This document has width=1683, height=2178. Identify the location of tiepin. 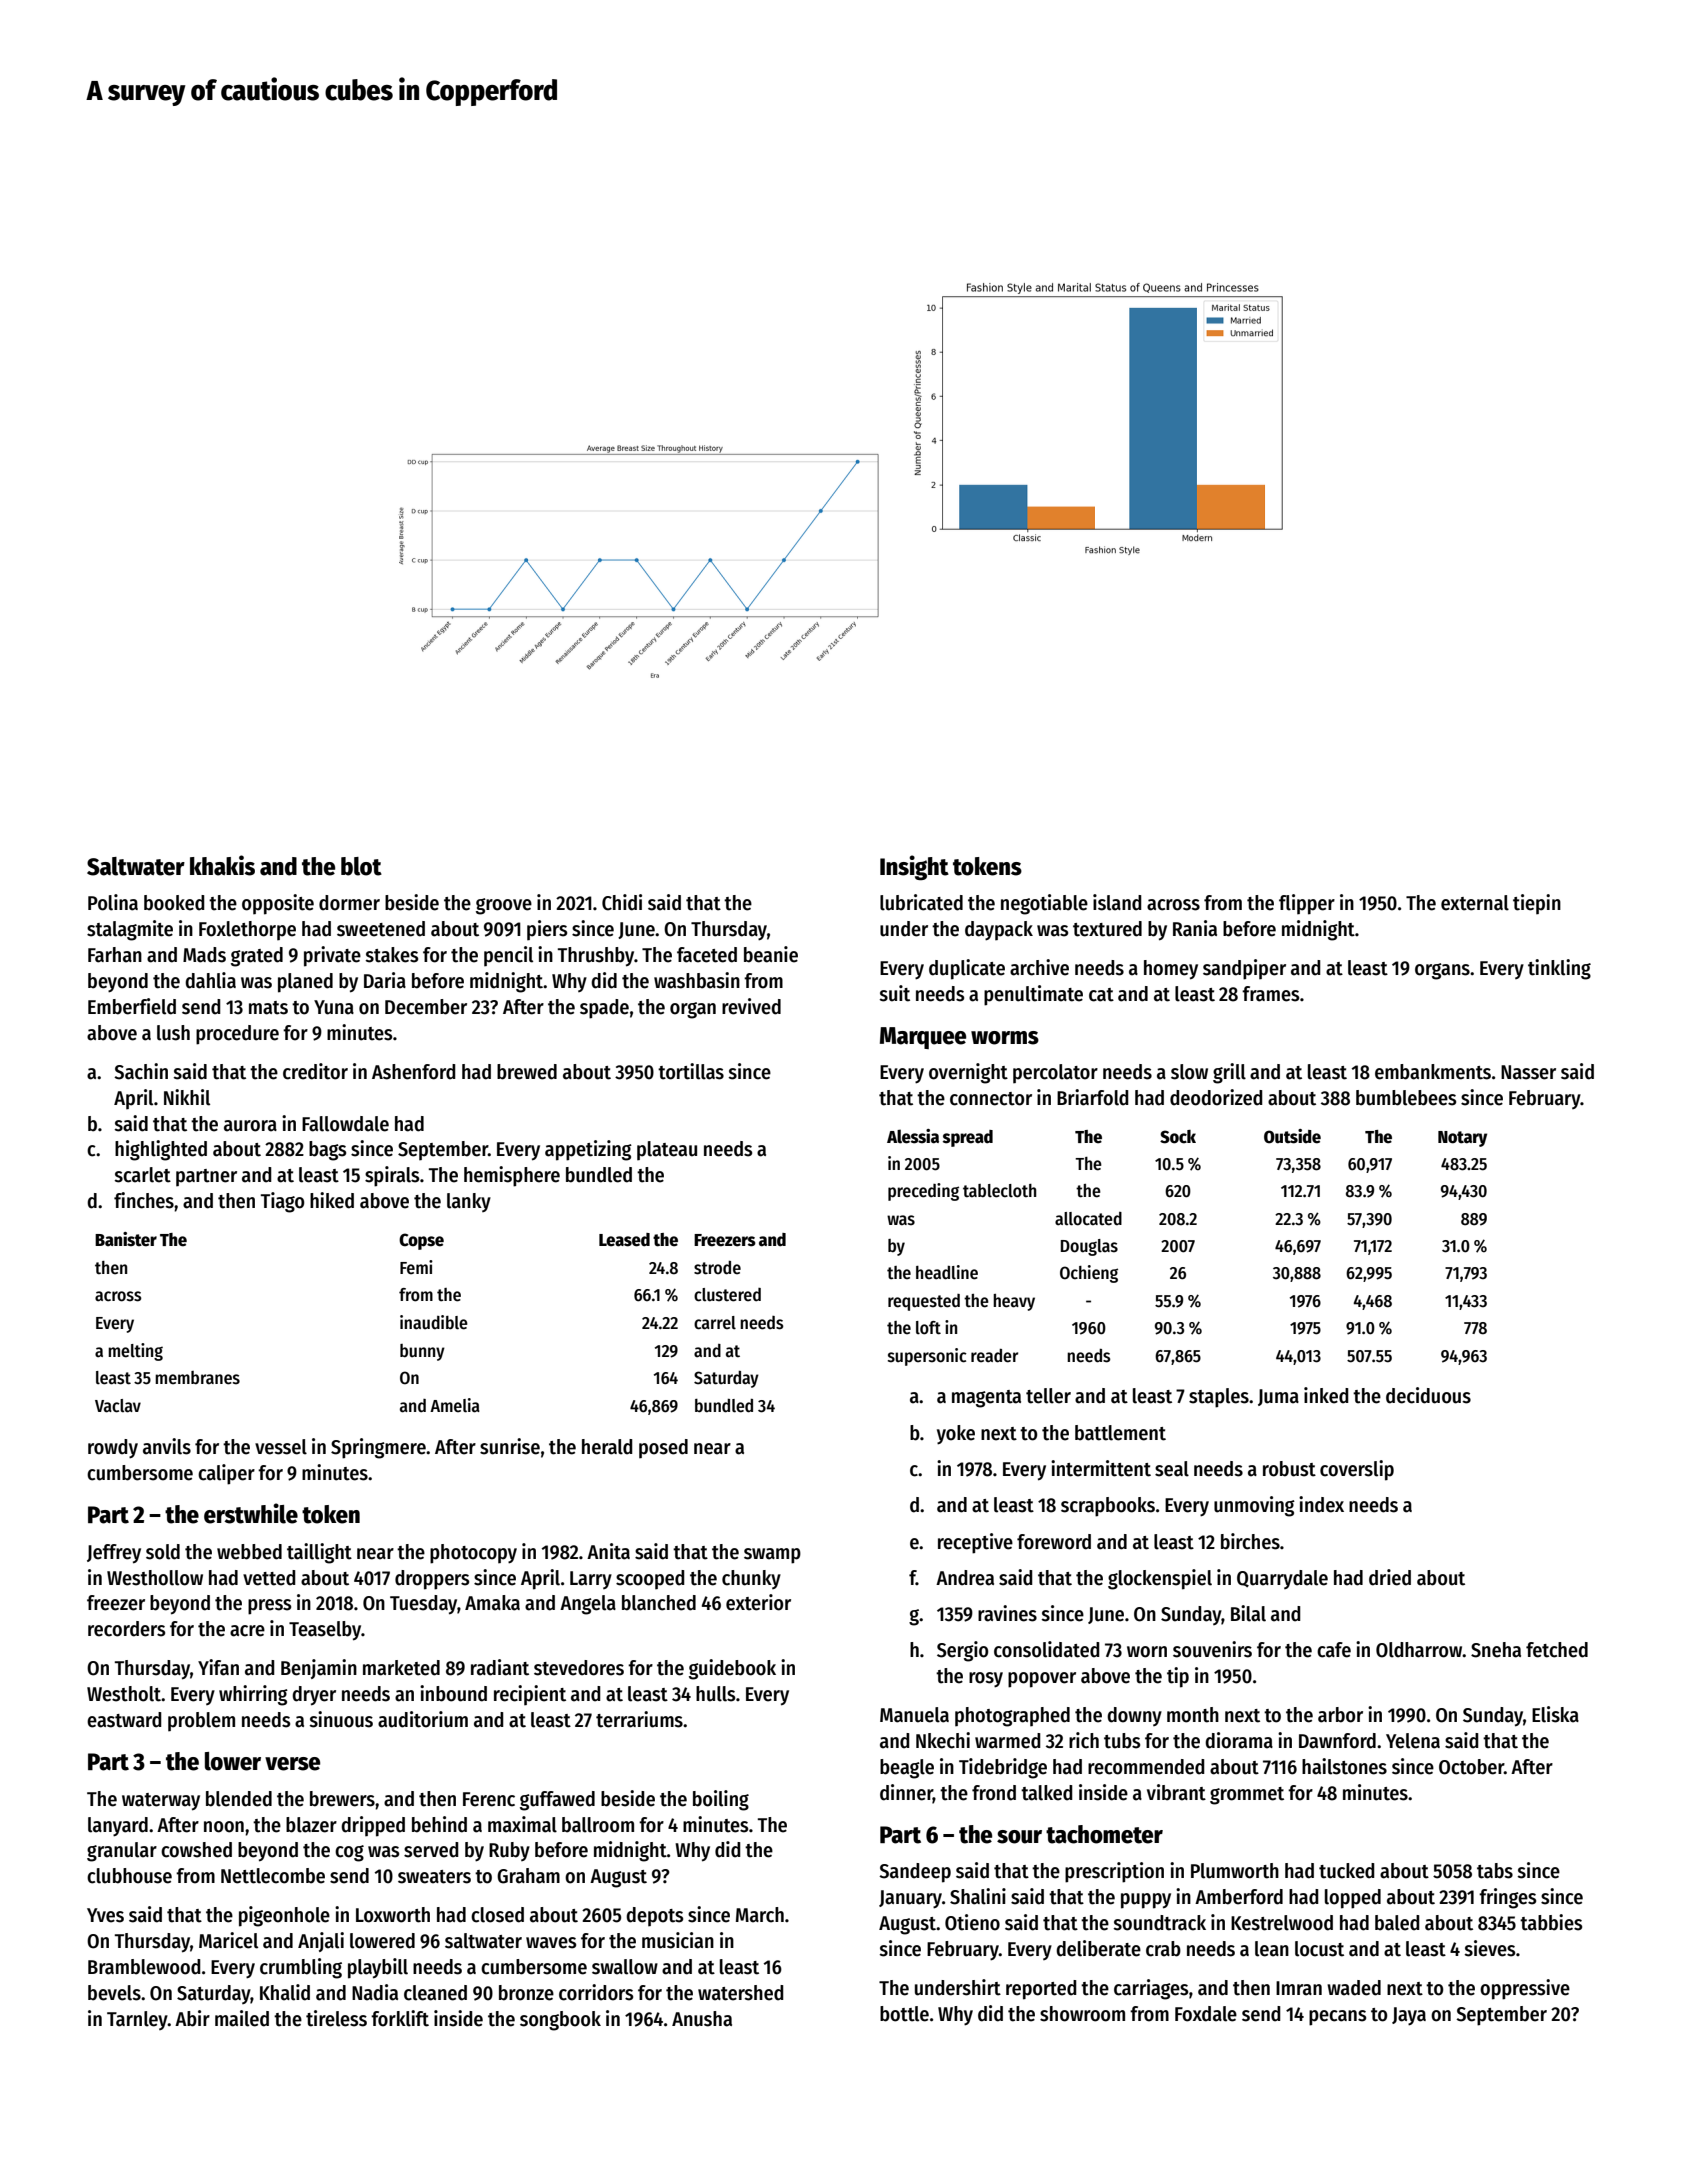
(1537, 904).
